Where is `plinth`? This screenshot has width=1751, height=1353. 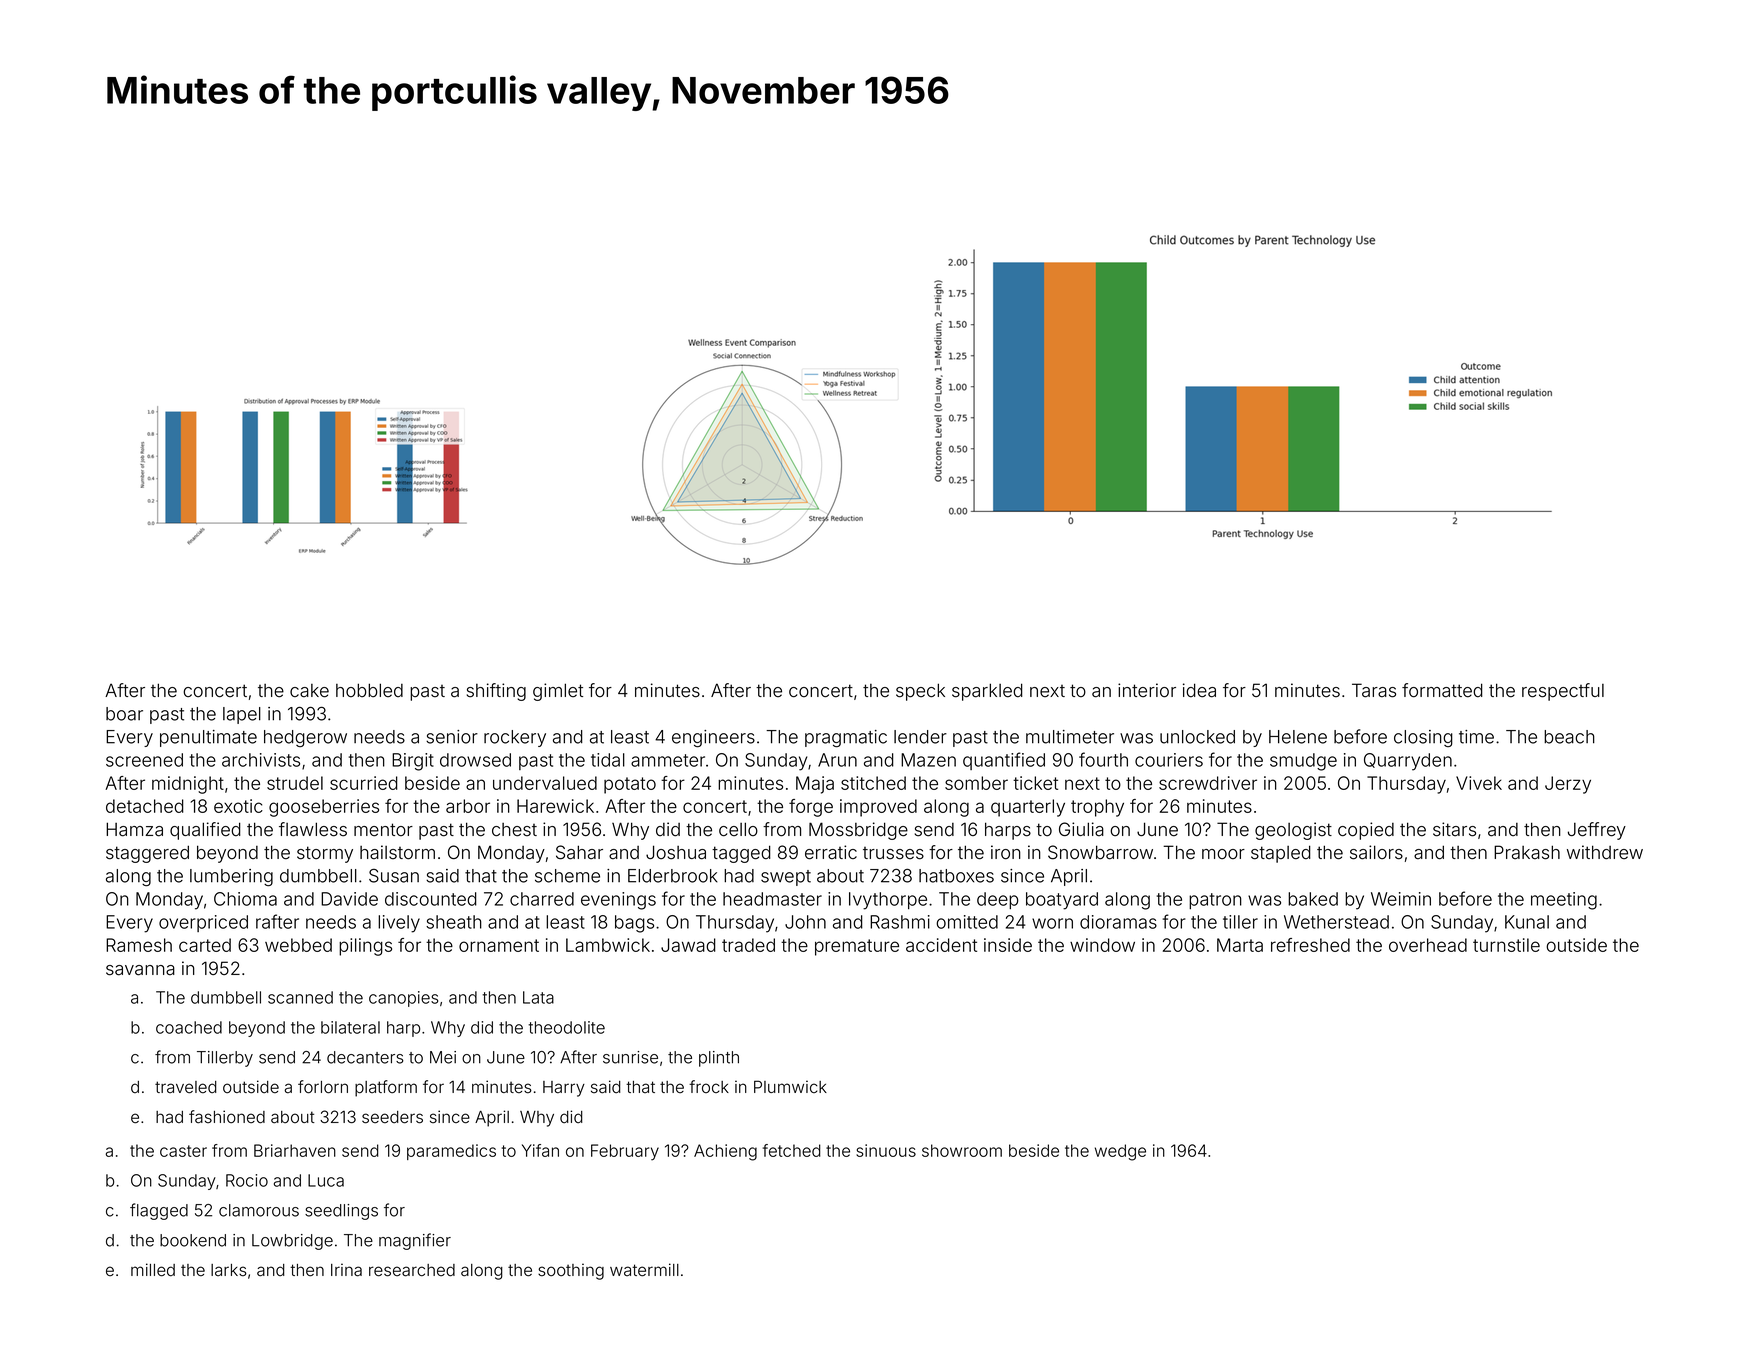 plinth is located at coordinates (719, 1059).
